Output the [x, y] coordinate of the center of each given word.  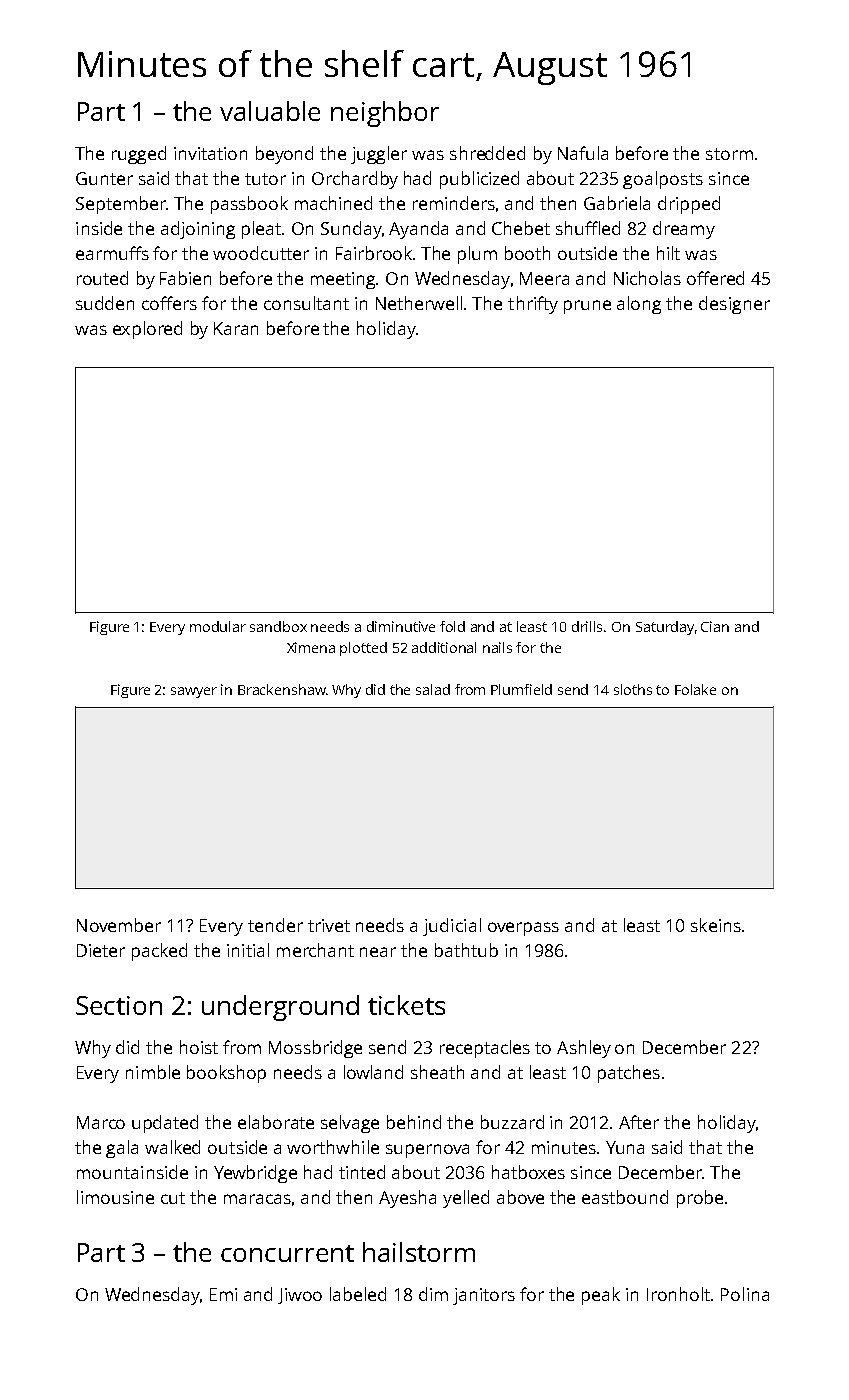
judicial [452, 927]
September [121, 205]
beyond [284, 155]
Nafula [583, 153]
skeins [716, 925]
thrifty [533, 305]
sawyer [194, 692]
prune [587, 307]
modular [218, 626]
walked [172, 1147]
